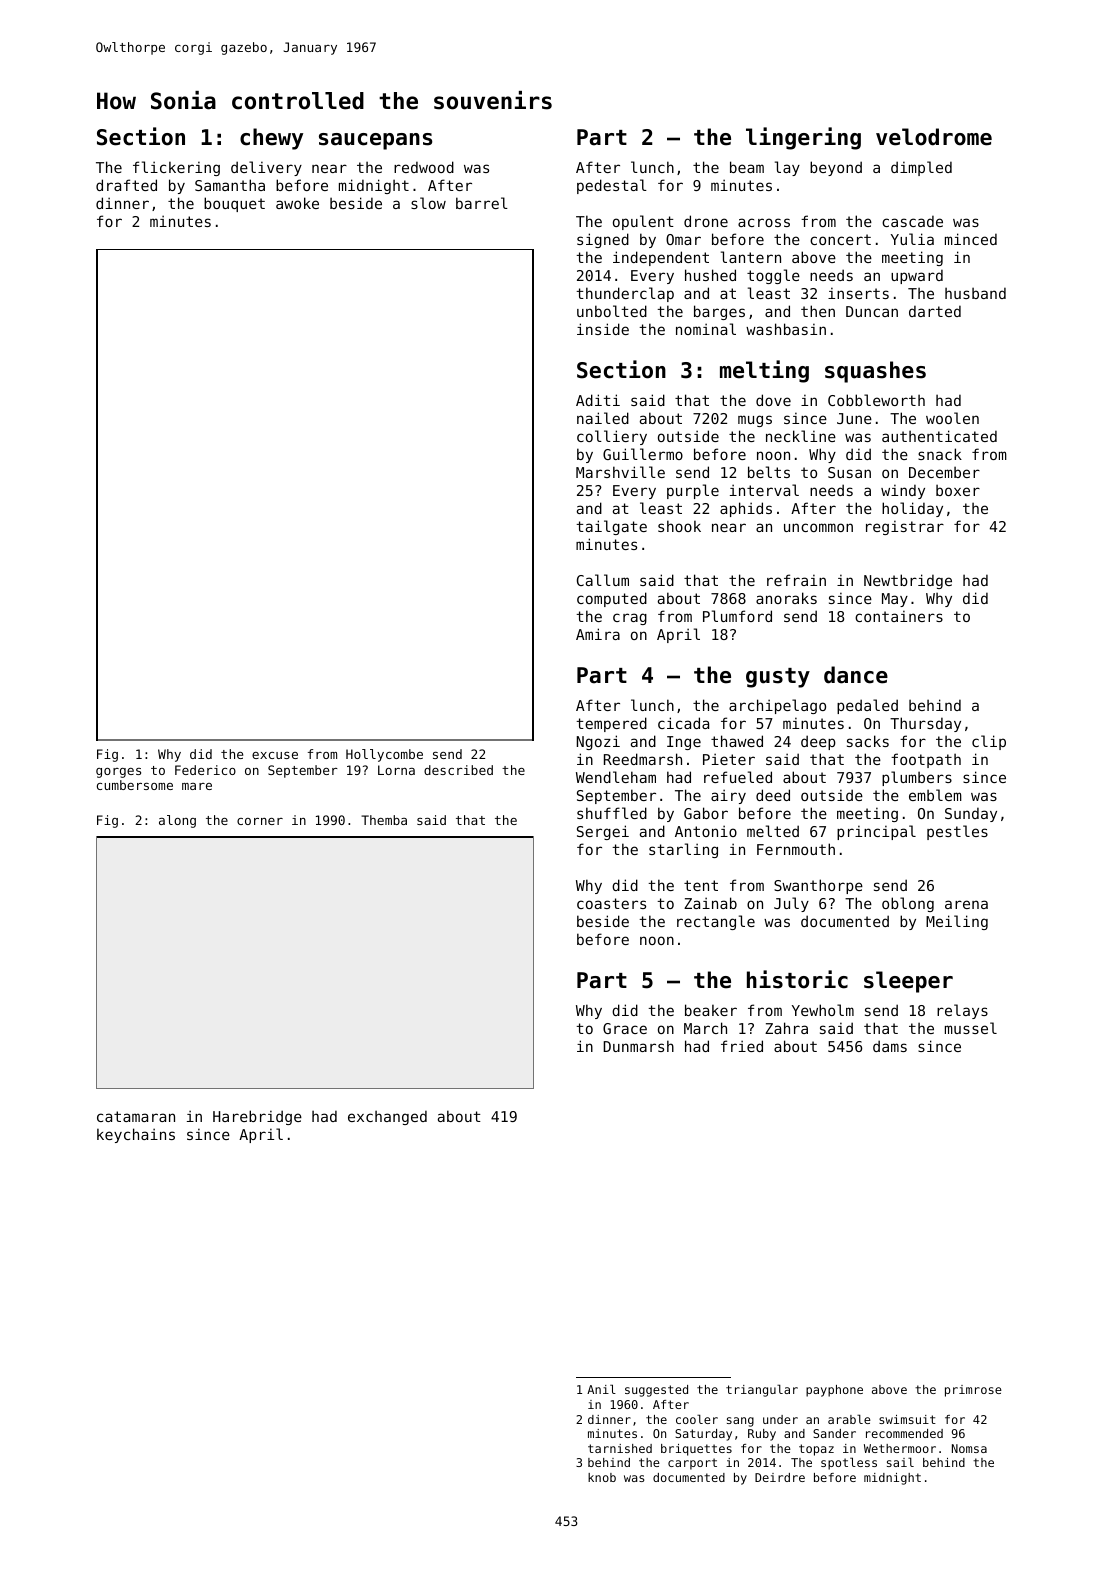  I want to click on excuse, so click(275, 755).
